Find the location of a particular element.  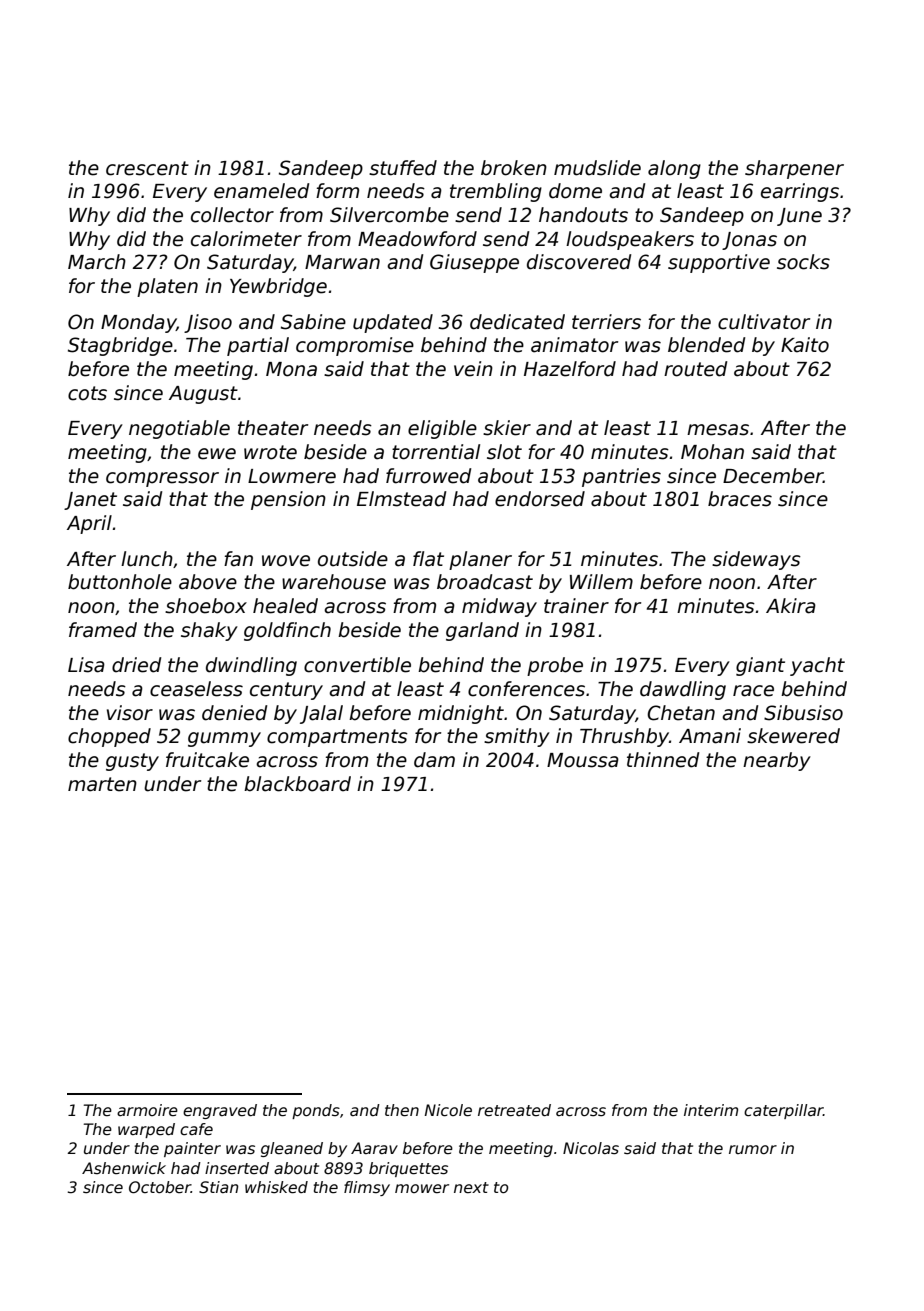

Willem is located at coordinates (601, 582).
